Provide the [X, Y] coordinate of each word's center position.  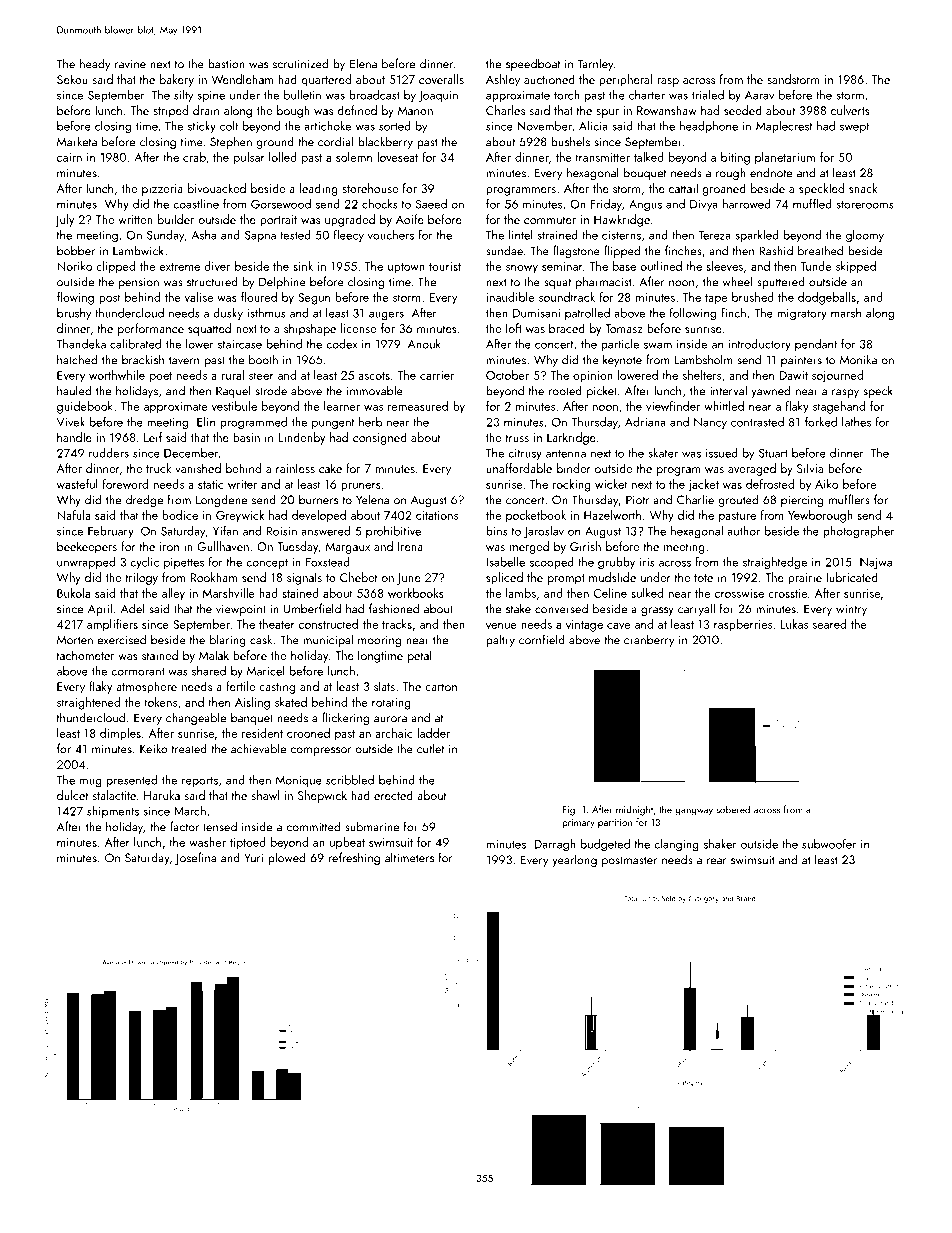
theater [277, 624]
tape [716, 299]
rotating [391, 704]
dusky [228, 314]
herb [370, 422]
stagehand [839, 407]
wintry [851, 610]
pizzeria [162, 190]
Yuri [253, 858]
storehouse [370, 188]
